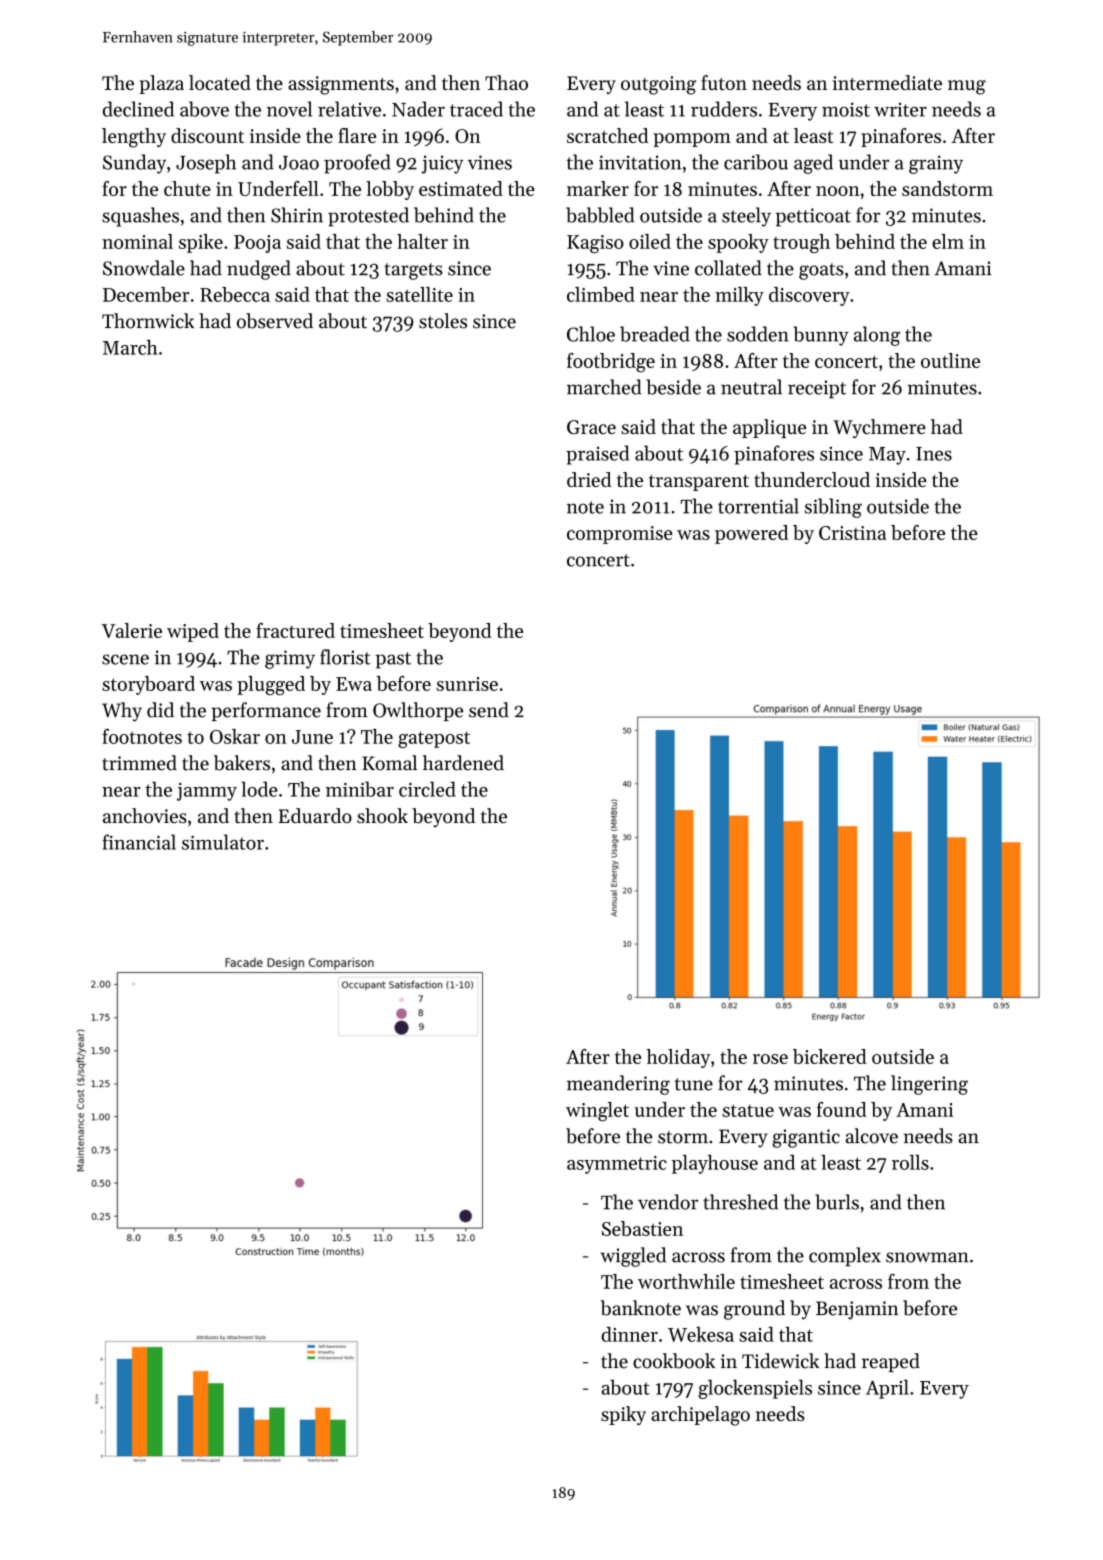 The height and width of the document is (1560, 1103). Describe the element at coordinates (315, 816) in the document. I see `Eduardo` at that location.
